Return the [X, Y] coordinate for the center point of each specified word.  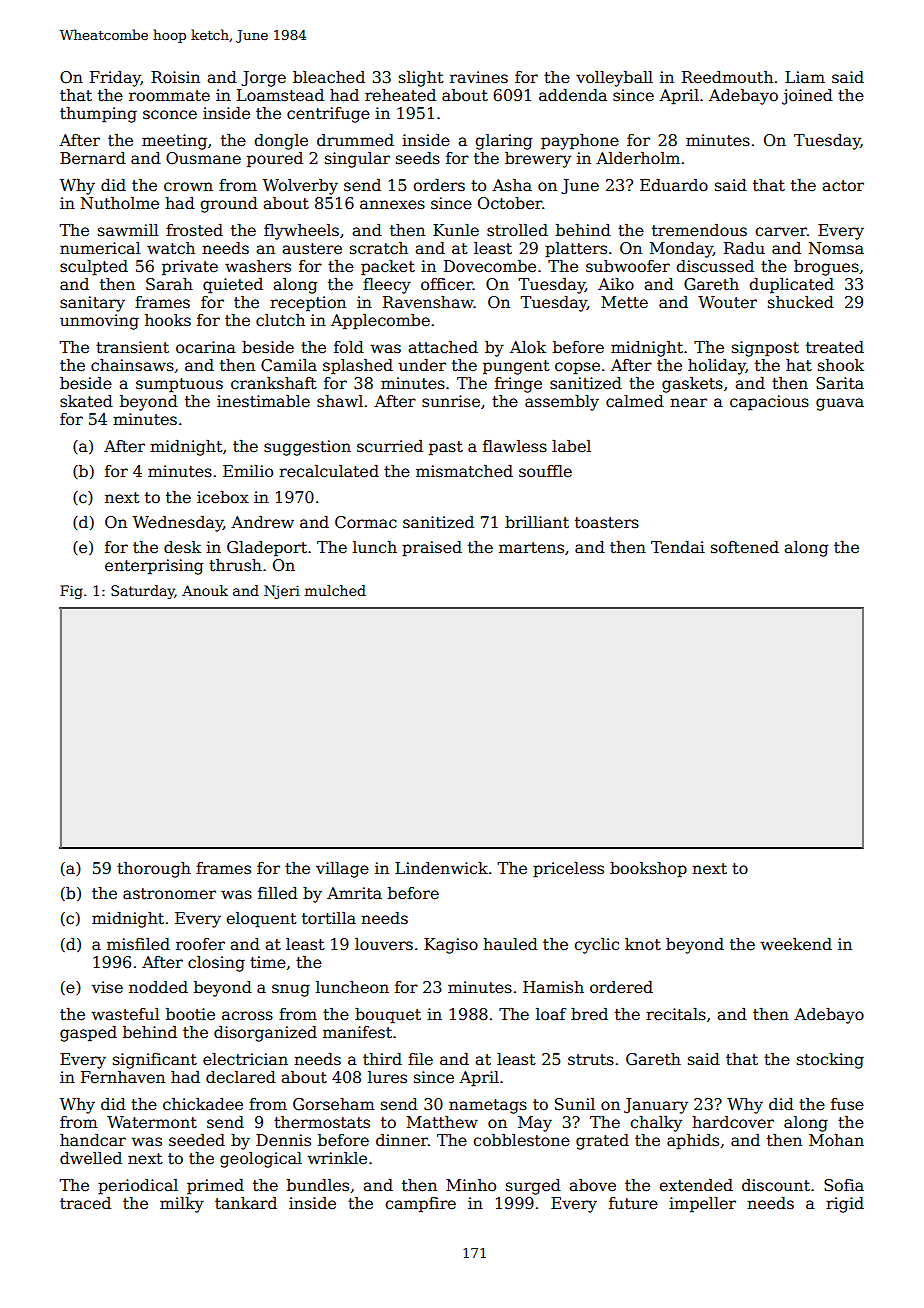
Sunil [575, 1104]
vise [107, 987]
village [342, 870]
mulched [335, 590]
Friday [115, 79]
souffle [545, 471]
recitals [676, 1014]
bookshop [648, 870]
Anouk [205, 590]
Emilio [248, 471]
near [688, 403]
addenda [573, 95]
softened [745, 547]
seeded [197, 1140]
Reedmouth [727, 77]
